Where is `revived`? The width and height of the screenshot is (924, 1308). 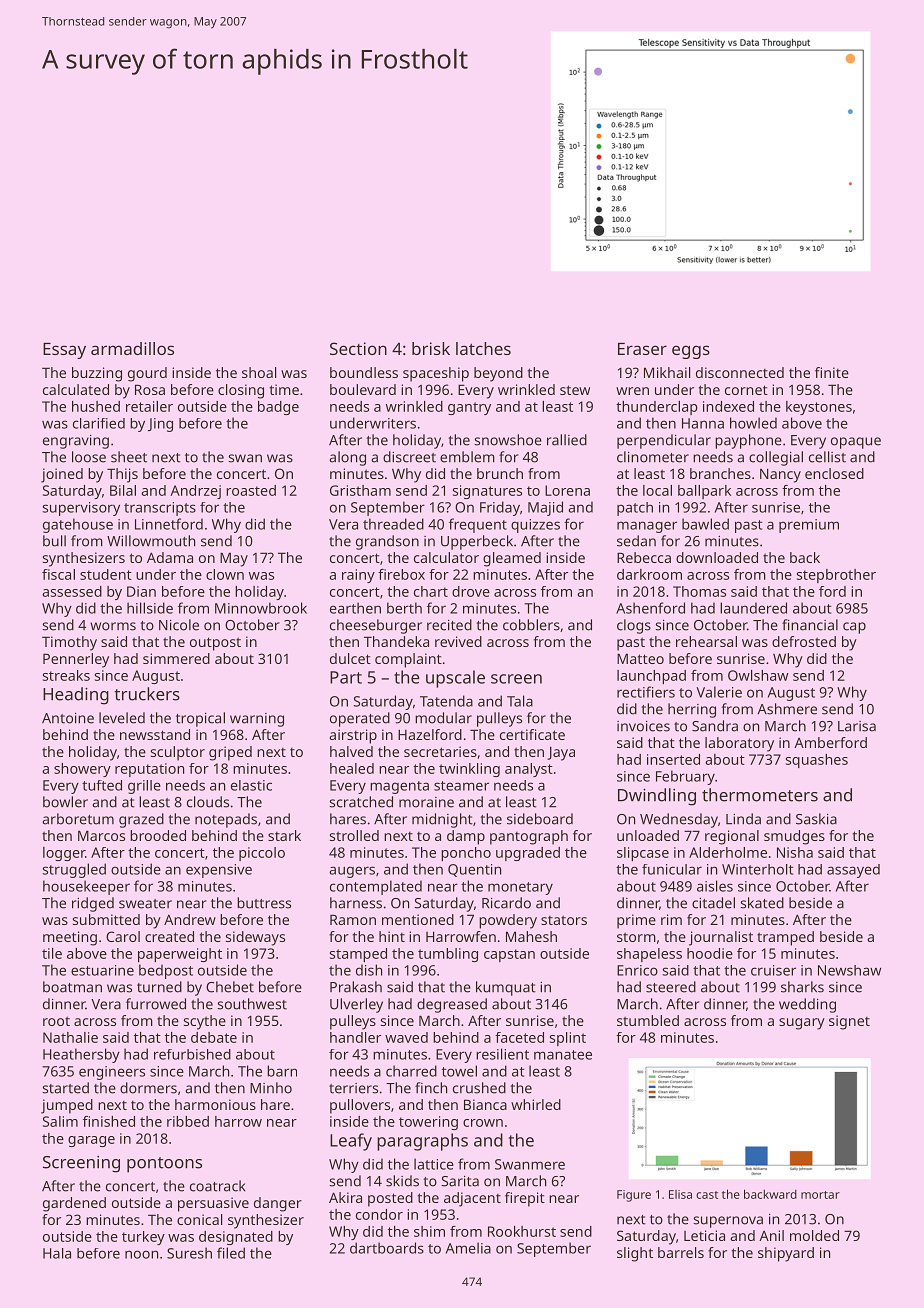
revived is located at coordinates (458, 641).
